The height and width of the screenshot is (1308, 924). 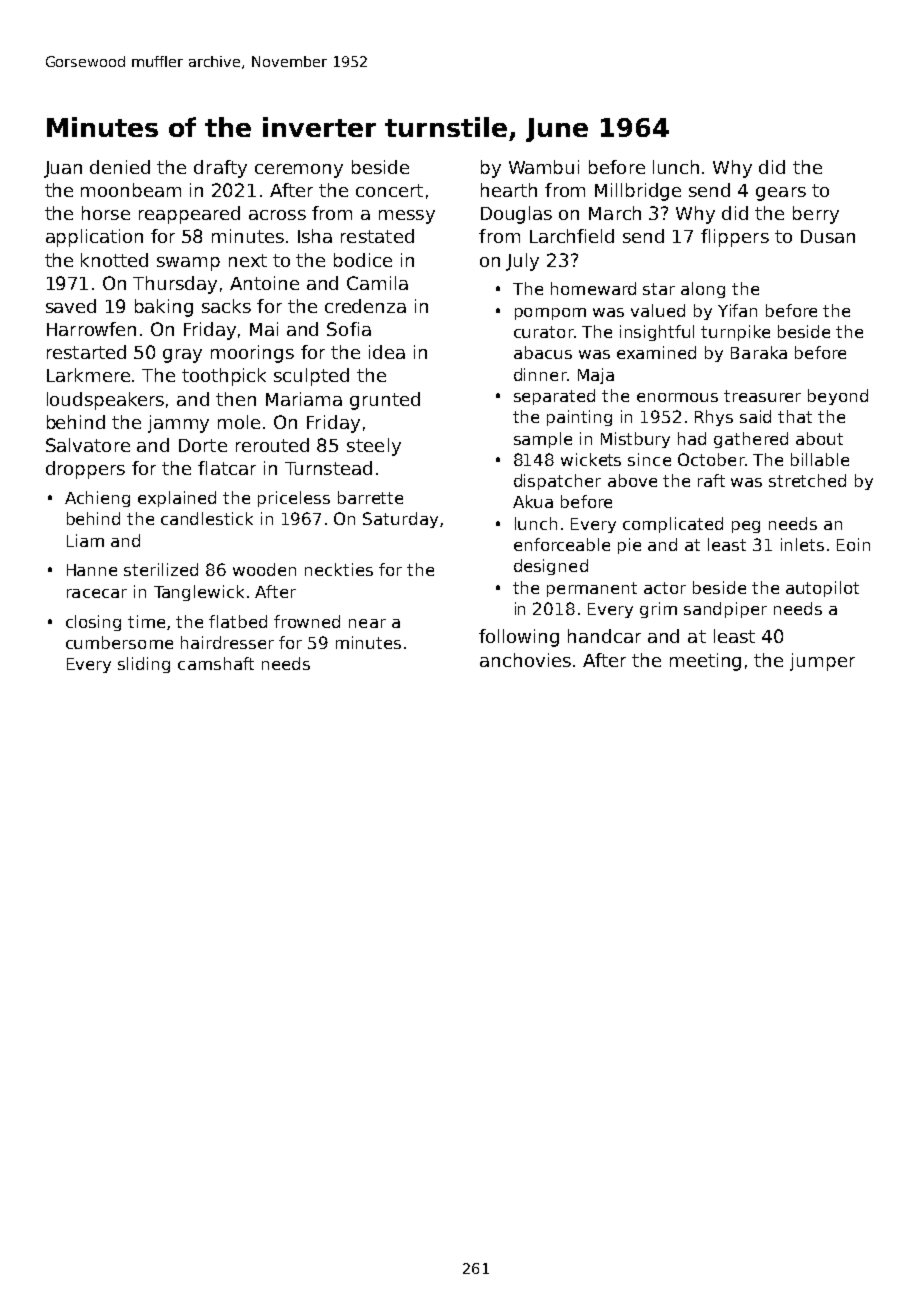 I want to click on wickets, so click(x=591, y=459).
